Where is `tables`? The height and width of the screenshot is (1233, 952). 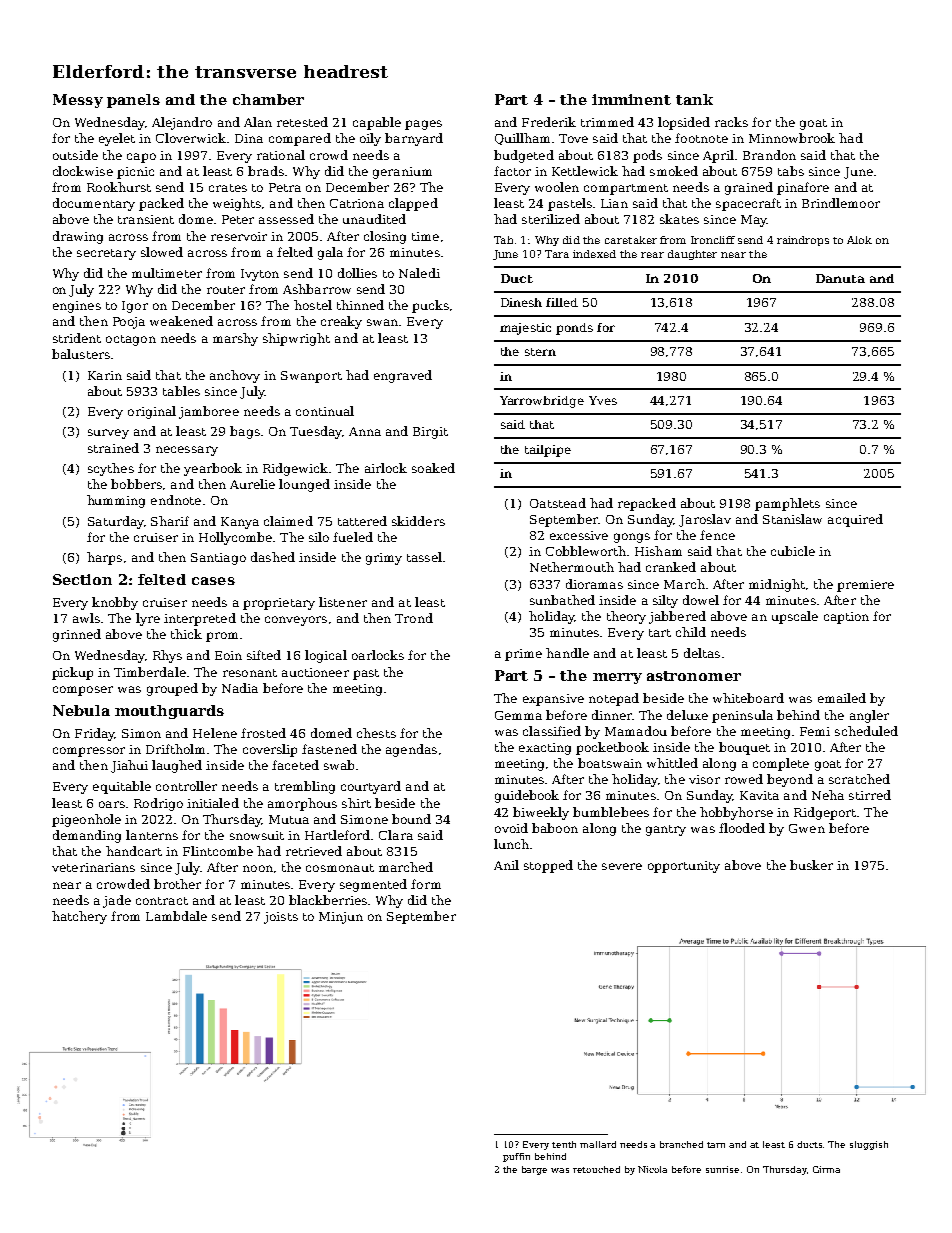
tables is located at coordinates (181, 391).
